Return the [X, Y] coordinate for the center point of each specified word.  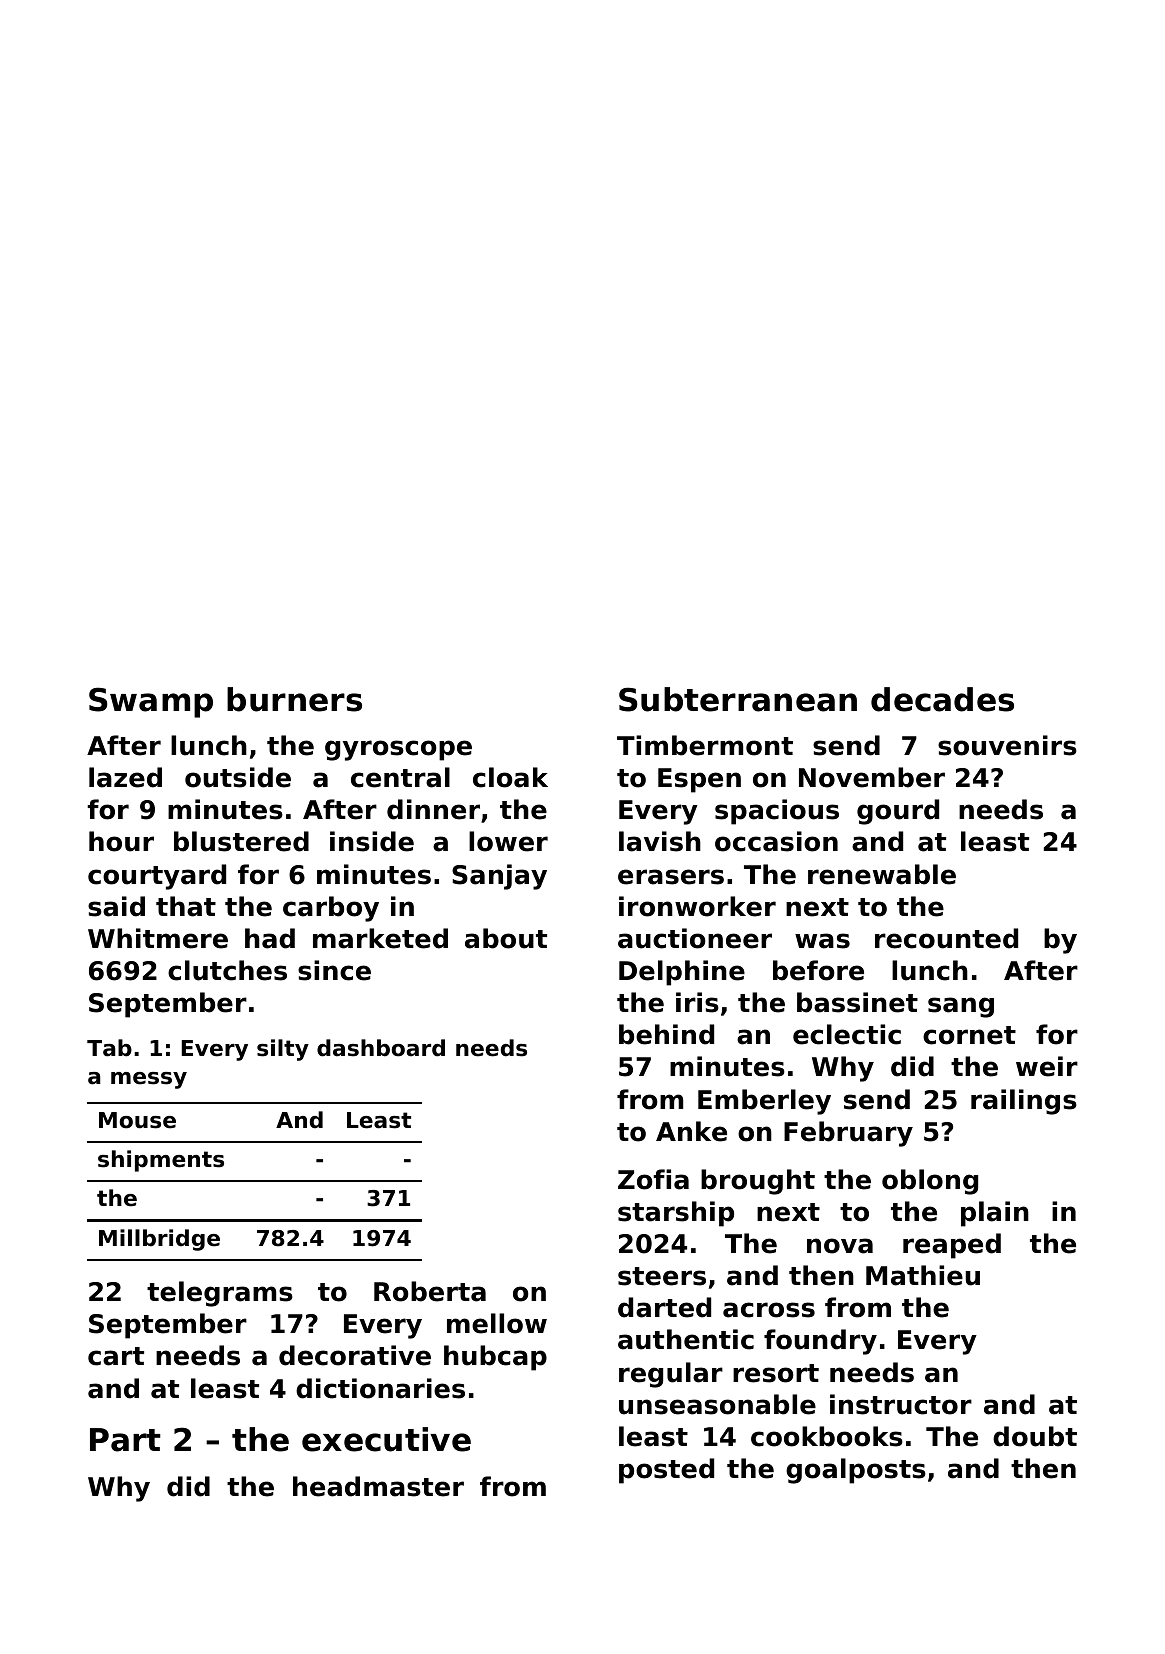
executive [386, 1439]
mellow [497, 1323]
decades [942, 699]
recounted [946, 938]
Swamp [151, 702]
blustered [241, 841]
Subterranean [738, 699]
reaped [952, 1246]
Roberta [430, 1291]
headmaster [378, 1486]
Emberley [764, 1102]
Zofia [653, 1179]
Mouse [137, 1120]
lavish [660, 841]
